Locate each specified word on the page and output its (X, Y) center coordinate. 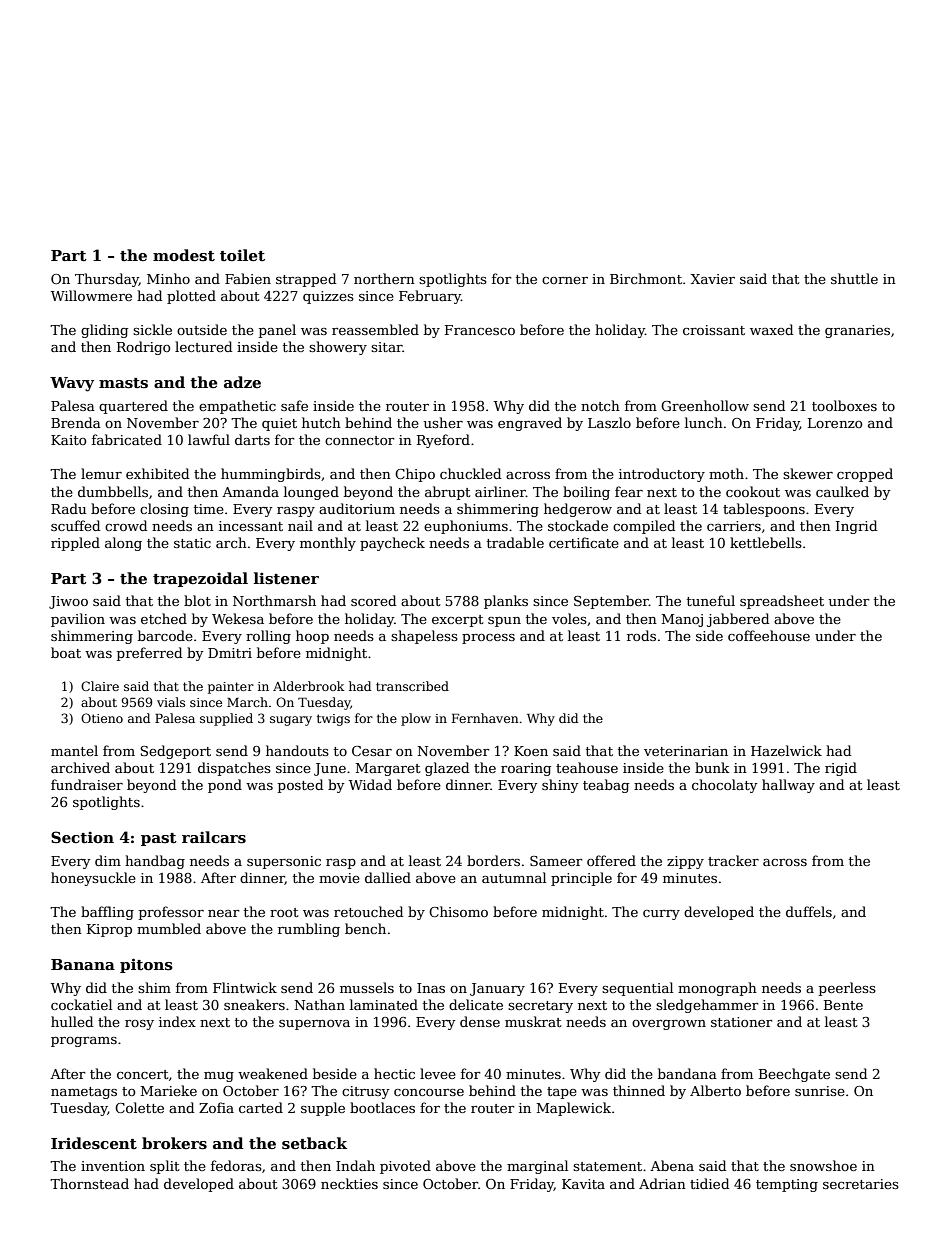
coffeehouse (769, 635)
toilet (242, 255)
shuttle (854, 278)
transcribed (412, 686)
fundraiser (87, 784)
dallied (388, 877)
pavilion (78, 620)
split (165, 1167)
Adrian (662, 1183)
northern (384, 278)
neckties (349, 1183)
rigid (841, 769)
